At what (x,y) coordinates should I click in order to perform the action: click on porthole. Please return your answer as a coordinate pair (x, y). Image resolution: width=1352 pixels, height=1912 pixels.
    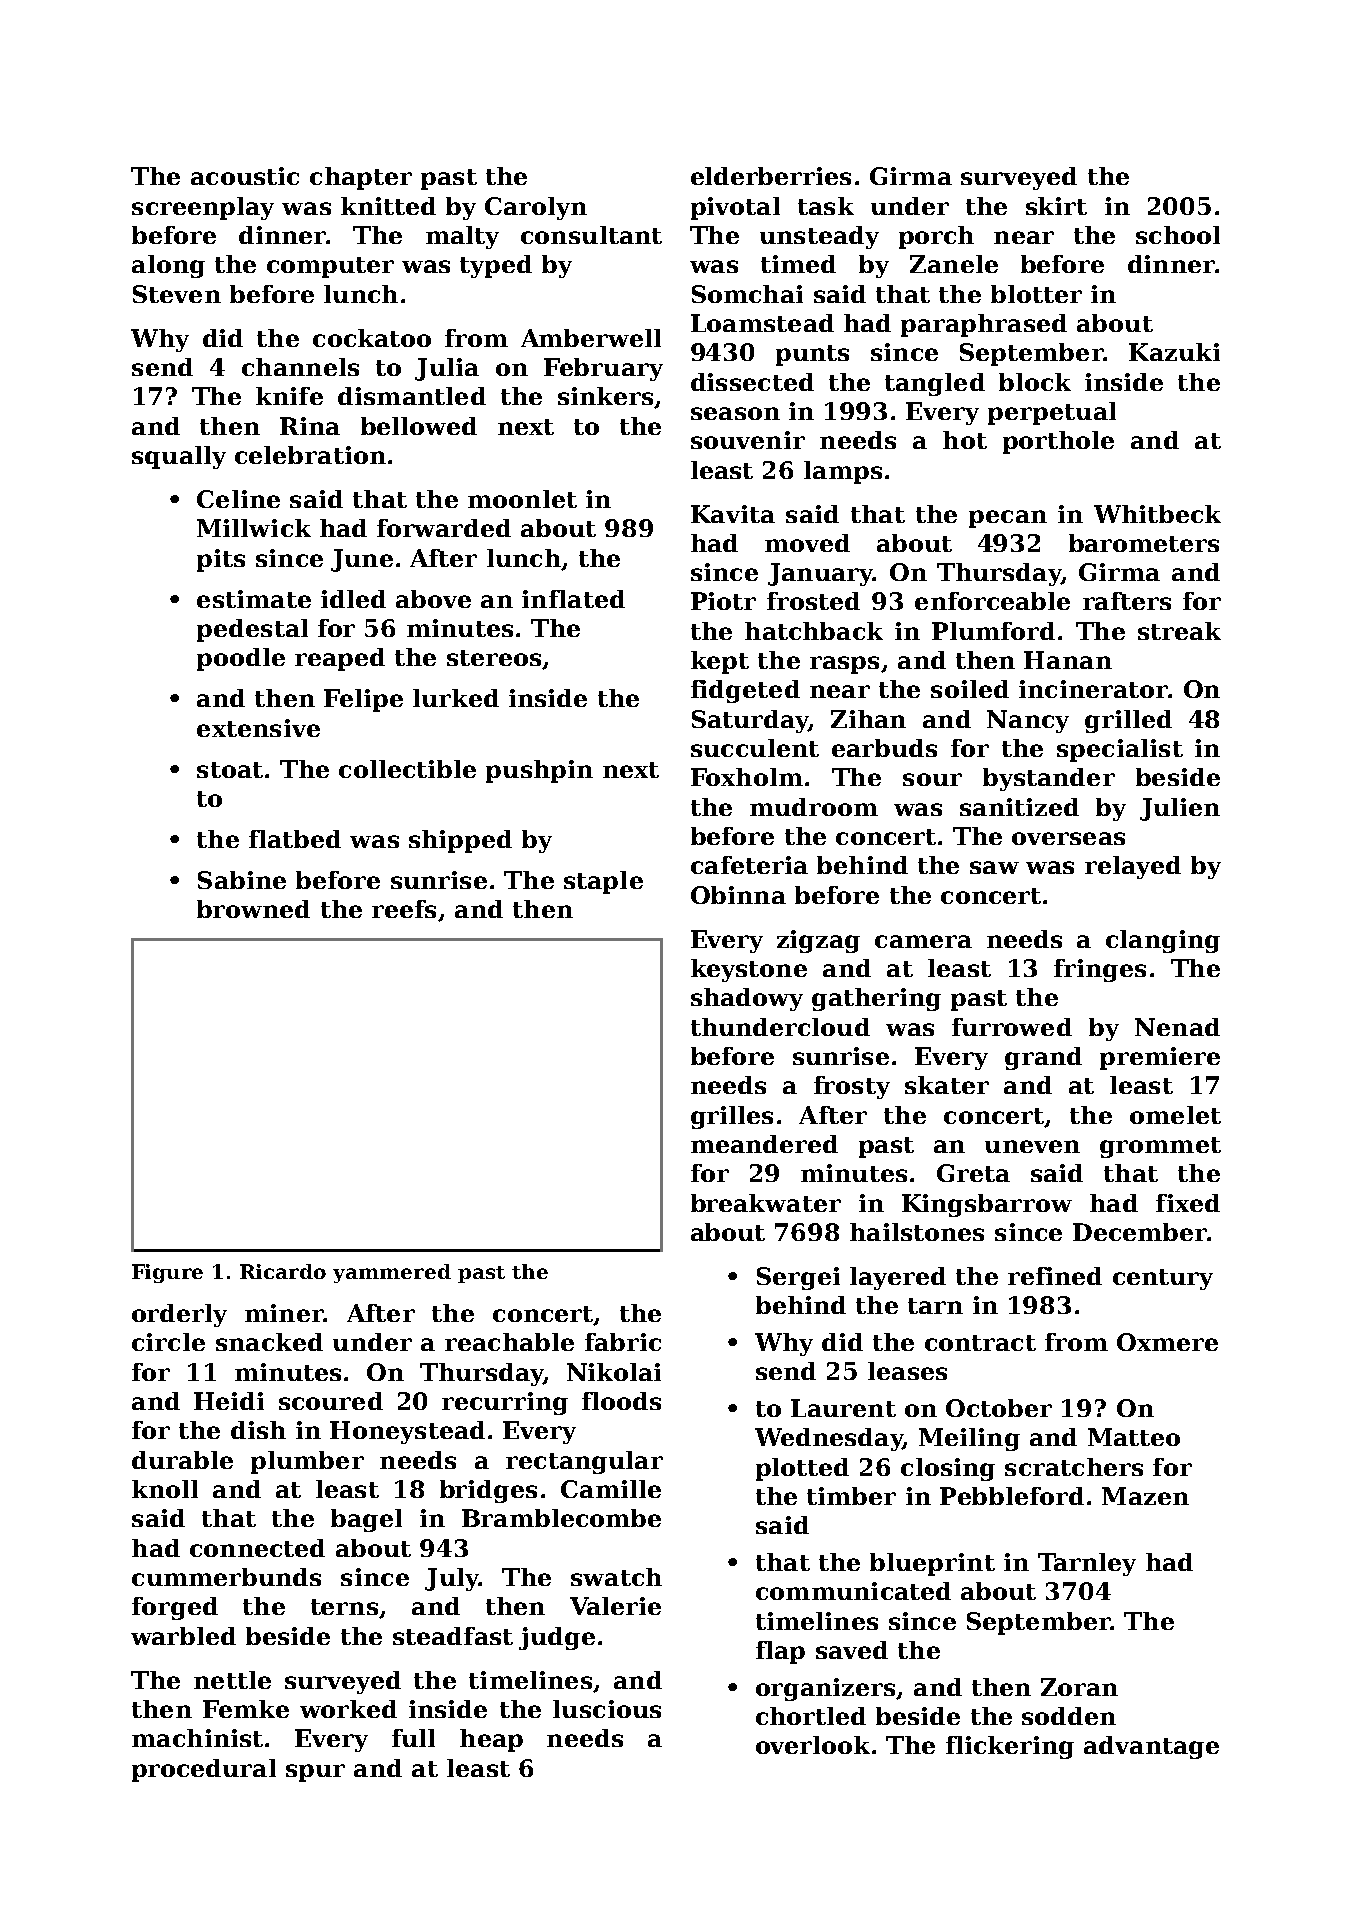
    Looking at the image, I should click on (1058, 442).
